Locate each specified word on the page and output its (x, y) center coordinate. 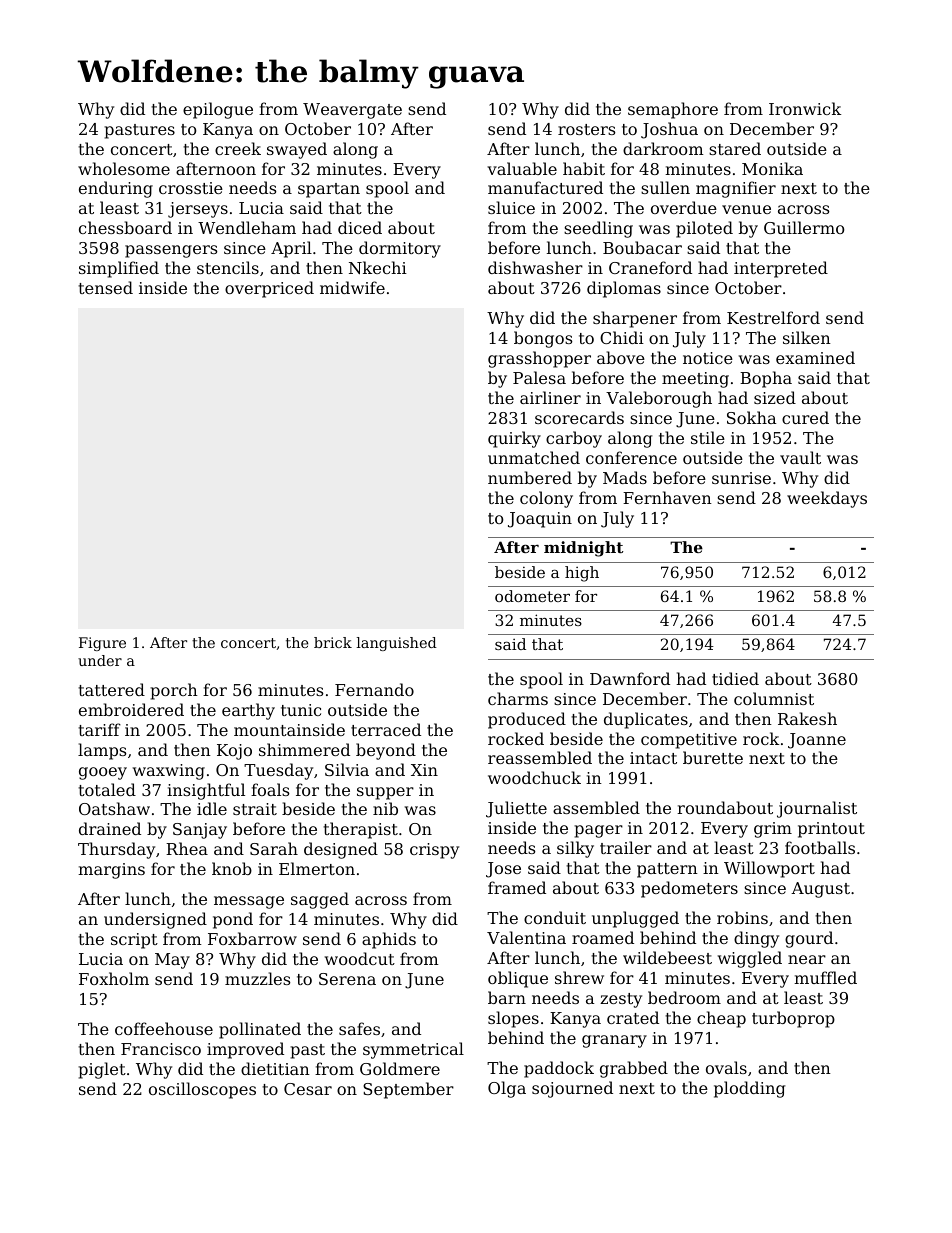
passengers (171, 251)
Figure (102, 644)
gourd (809, 939)
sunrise (741, 478)
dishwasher (535, 267)
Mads (625, 477)
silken (807, 337)
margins (111, 871)
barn (507, 997)
